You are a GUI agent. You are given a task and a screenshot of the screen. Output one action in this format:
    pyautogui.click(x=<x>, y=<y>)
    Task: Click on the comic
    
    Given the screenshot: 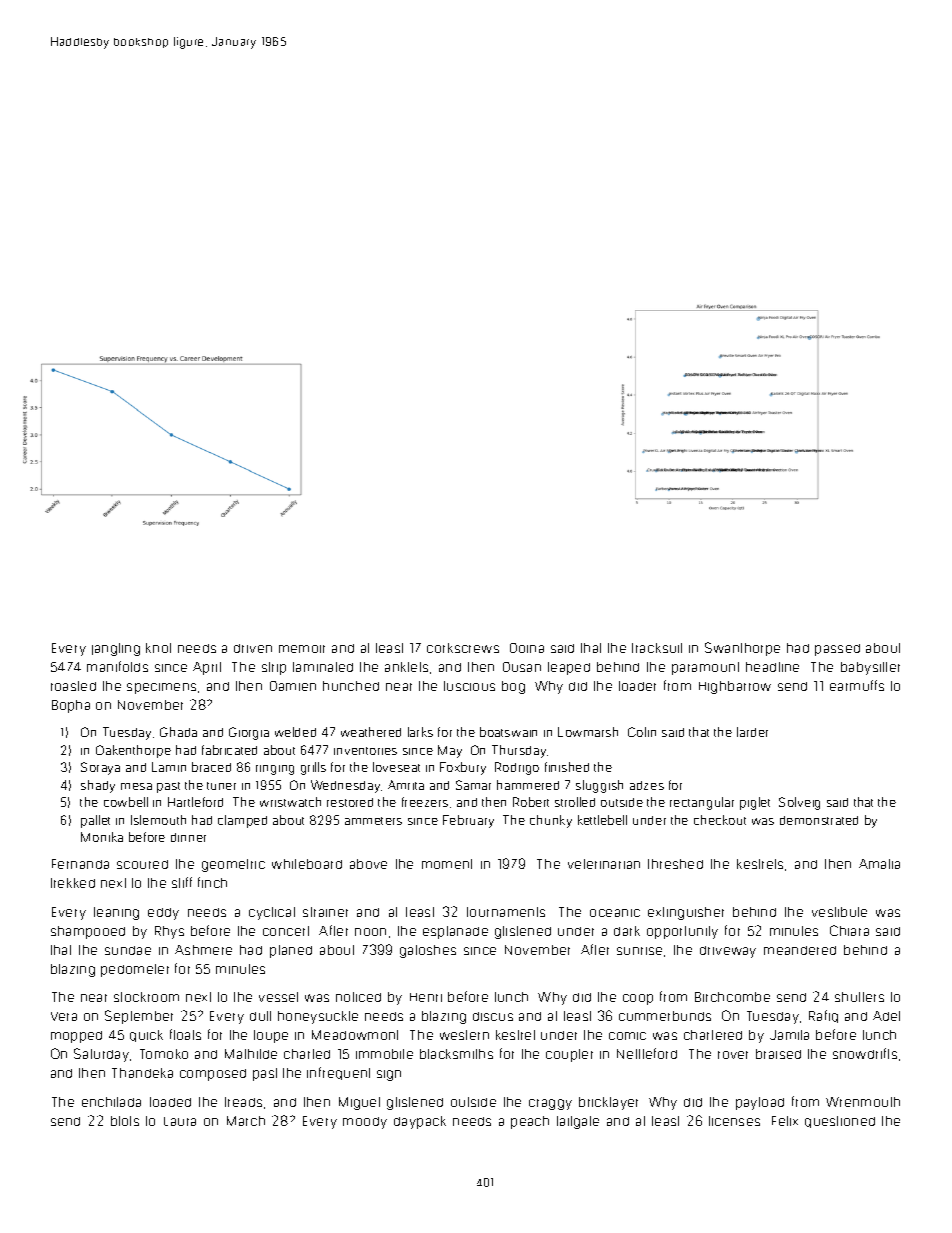 What is the action you would take?
    pyautogui.click(x=627, y=1036)
